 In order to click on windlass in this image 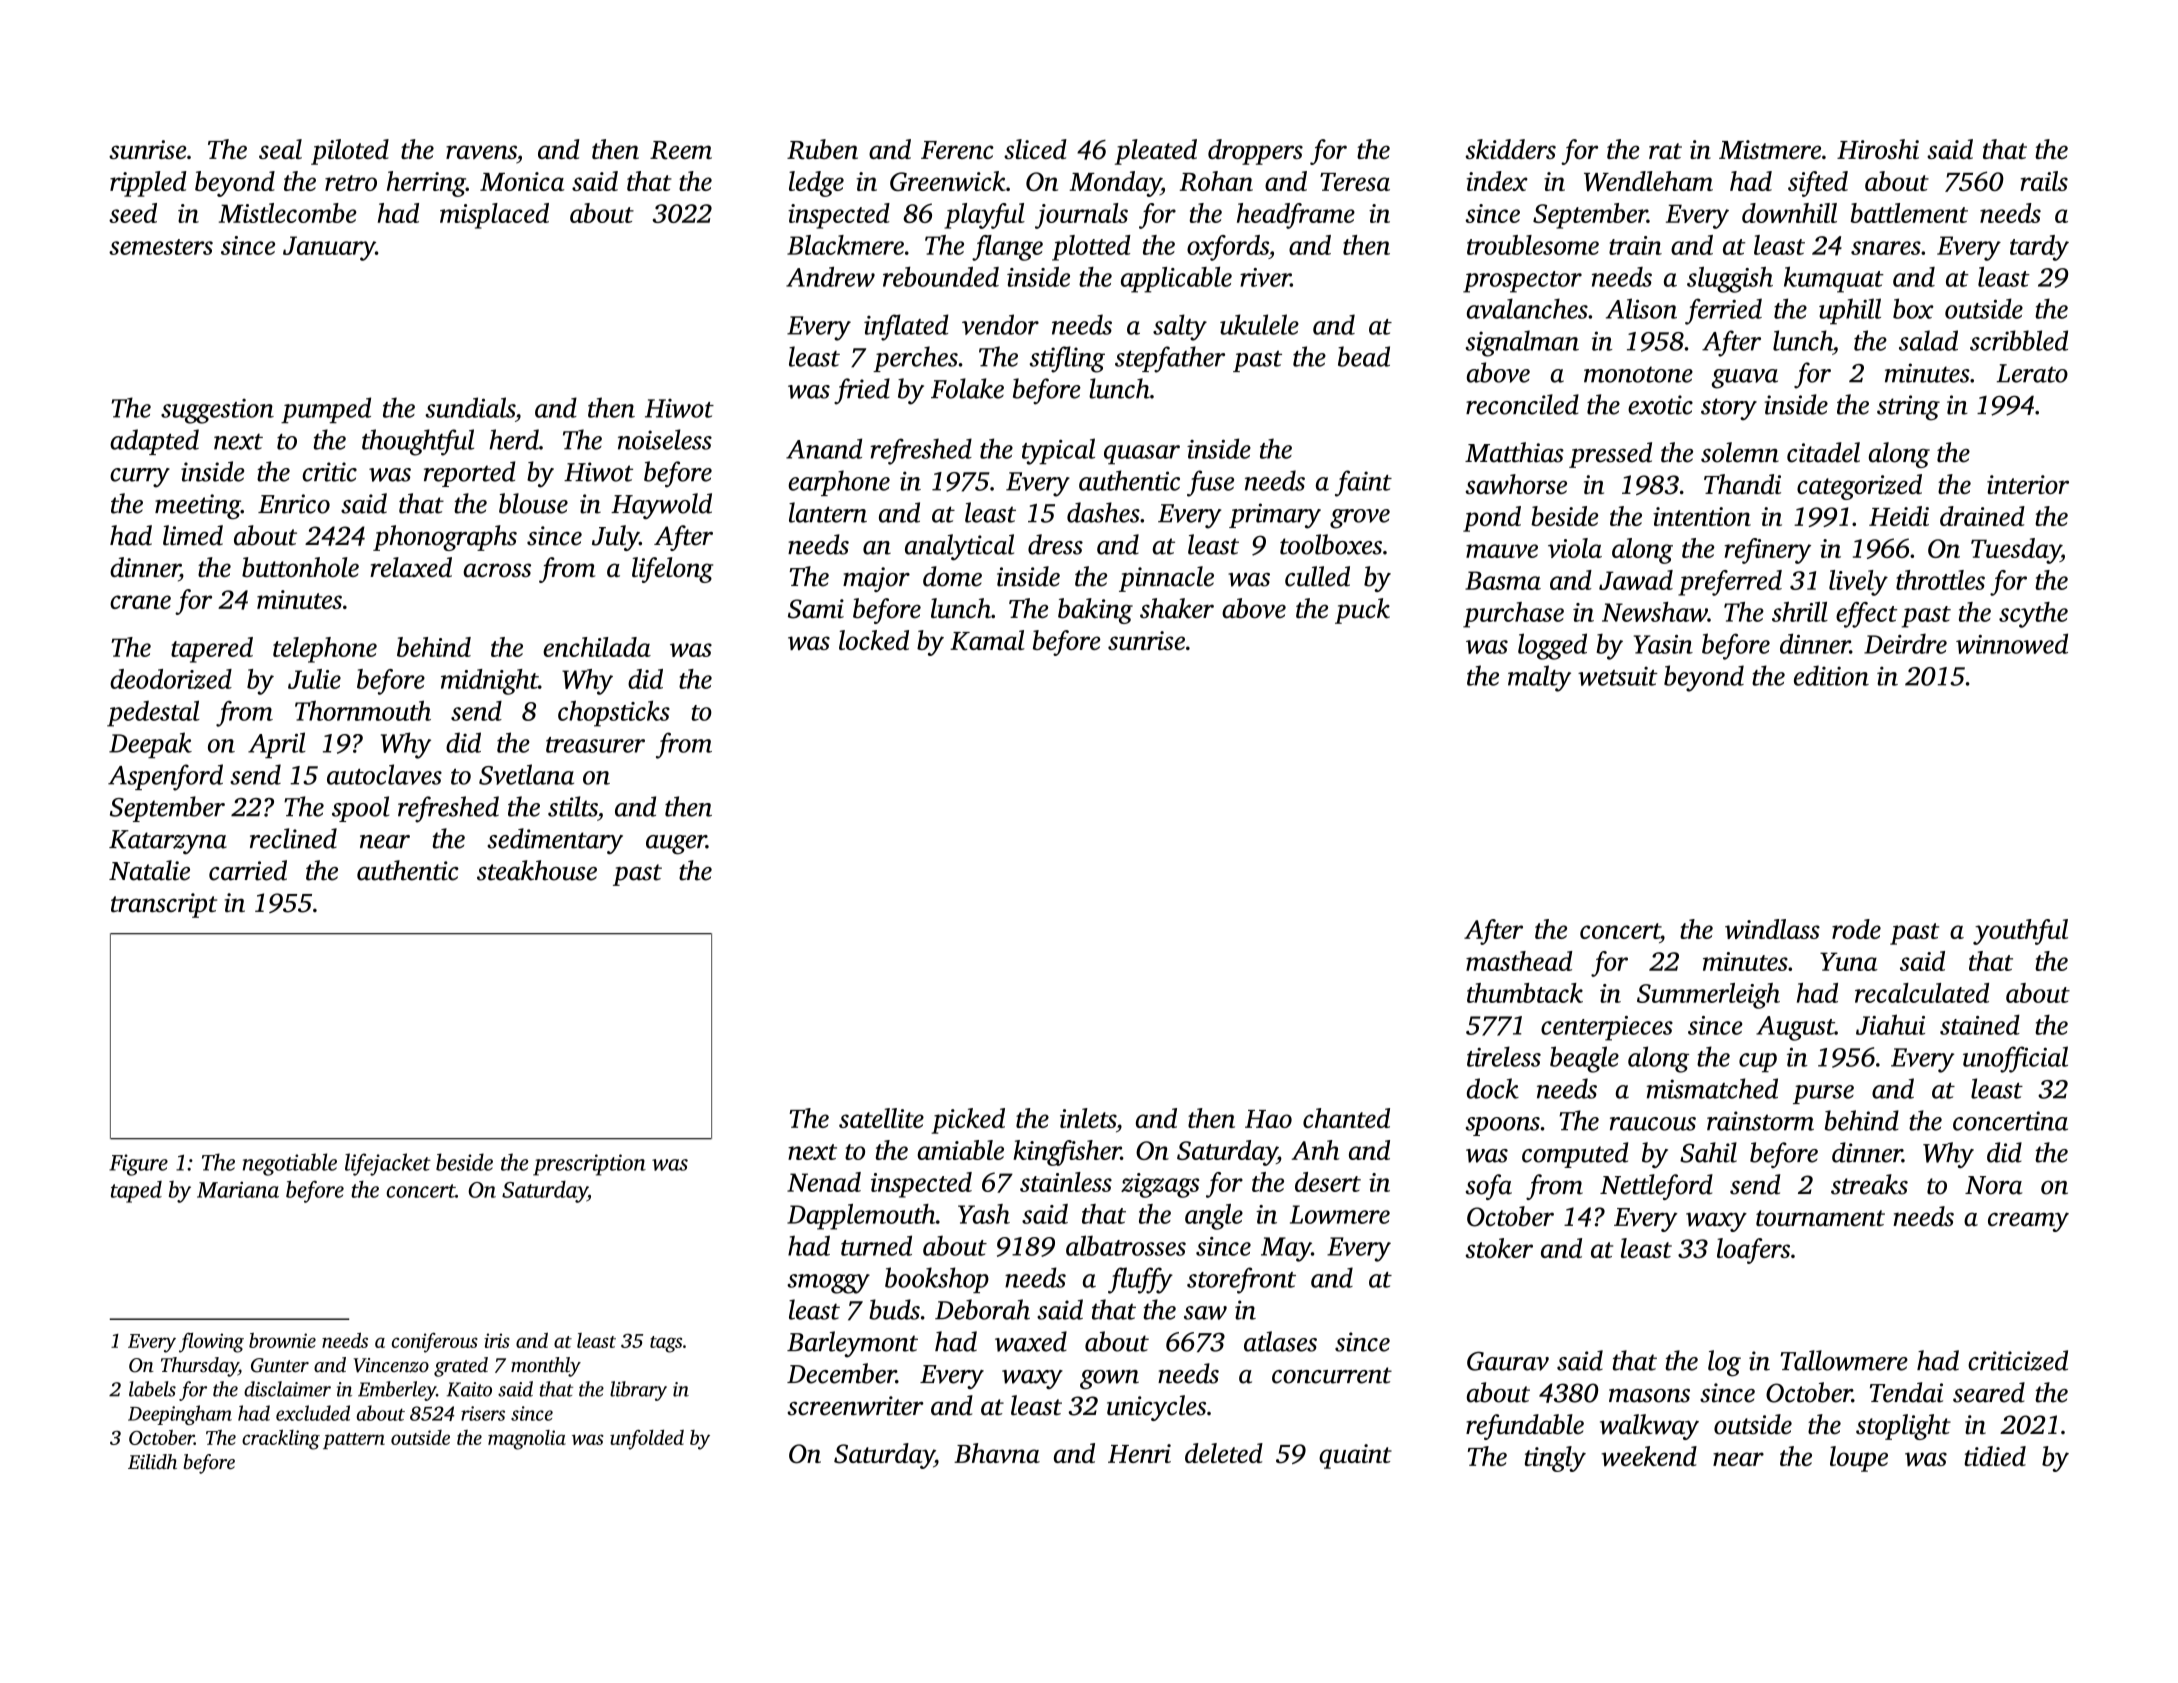, I will do `click(1772, 929)`.
